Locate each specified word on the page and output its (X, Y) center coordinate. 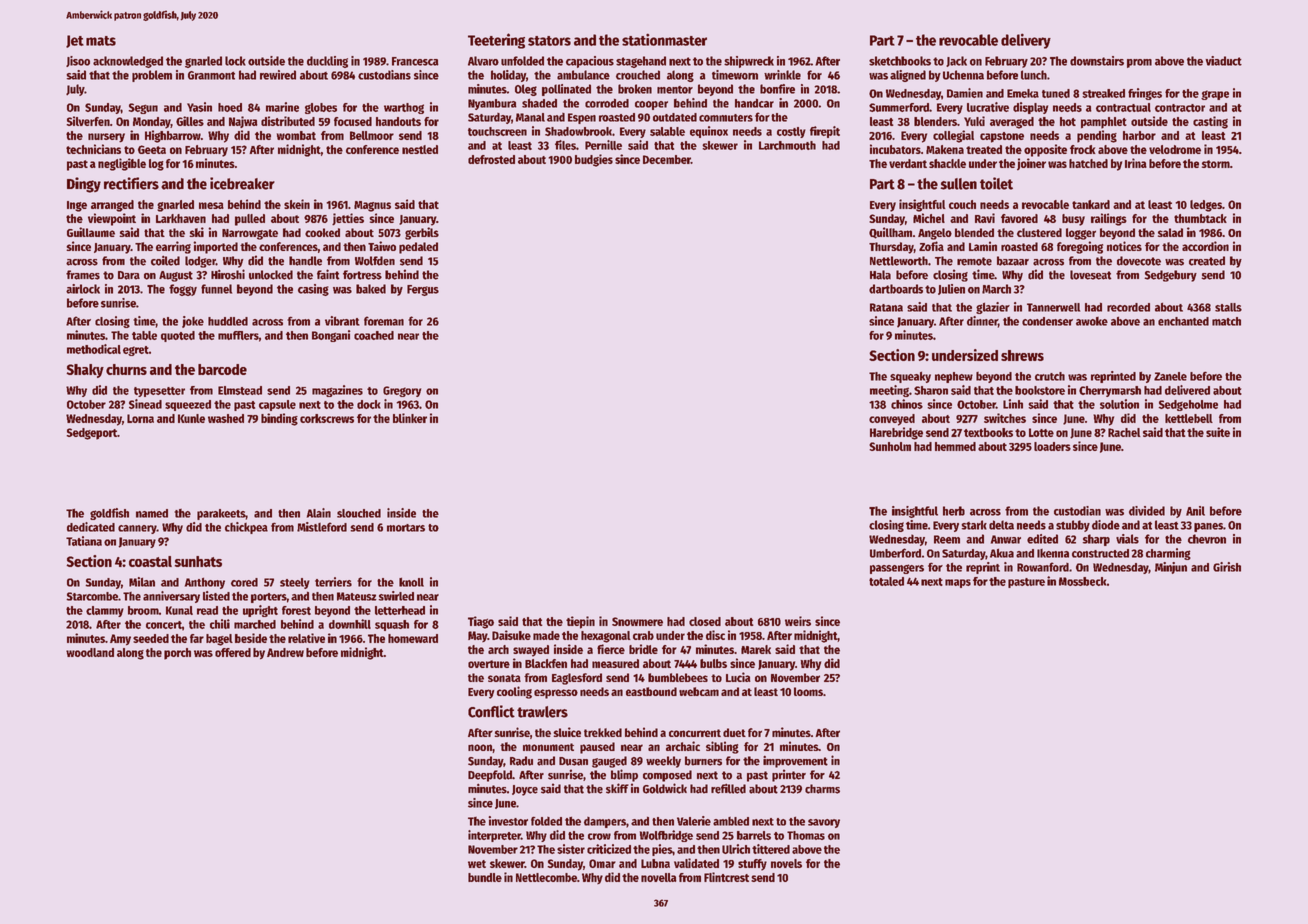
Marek (756, 649)
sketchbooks (900, 61)
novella (659, 877)
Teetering (496, 41)
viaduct (1224, 61)
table (144, 335)
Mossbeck (1082, 581)
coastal (150, 561)
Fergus (423, 290)
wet (477, 864)
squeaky (910, 377)
